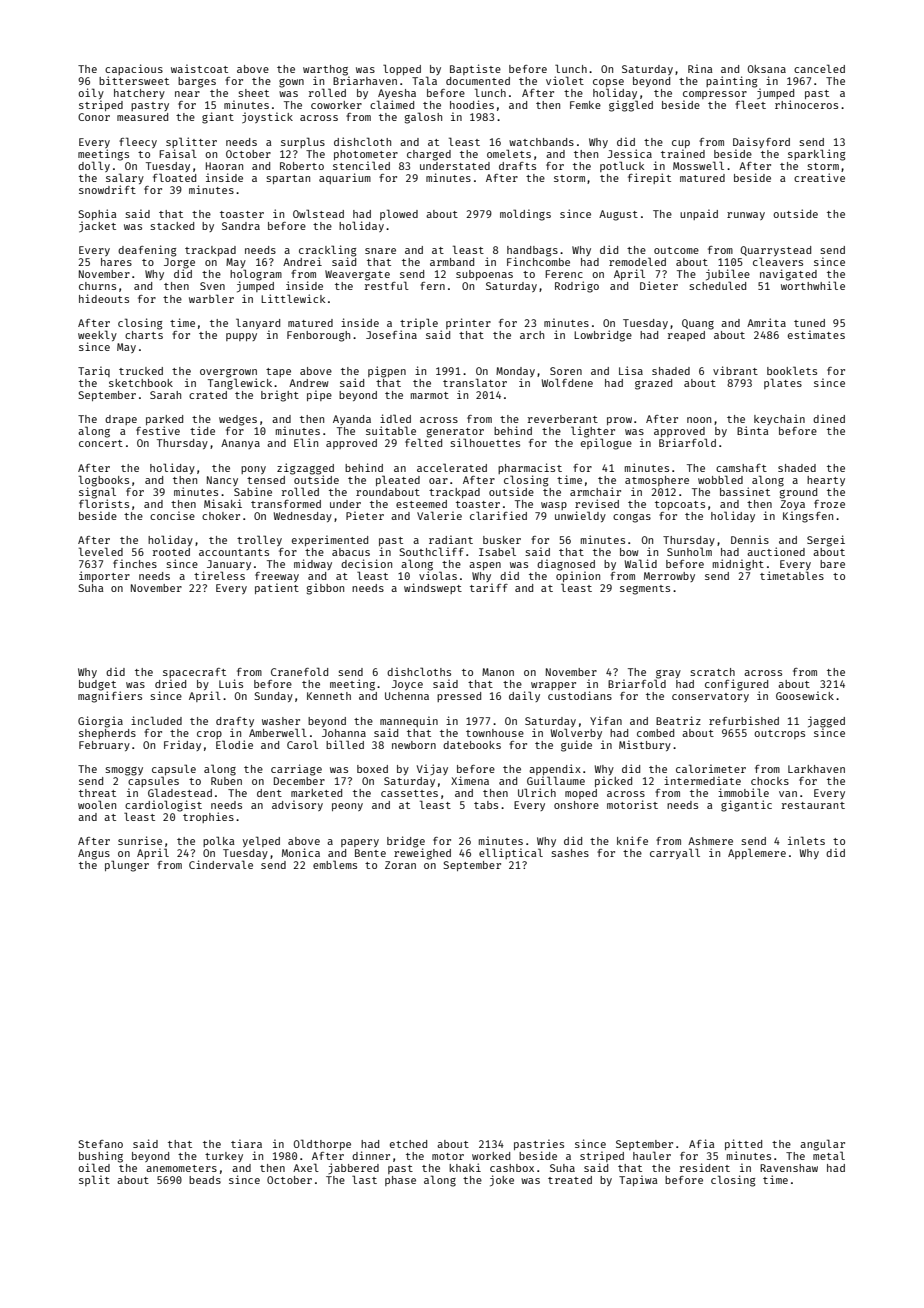  I want to click on noon, so click(699, 420).
